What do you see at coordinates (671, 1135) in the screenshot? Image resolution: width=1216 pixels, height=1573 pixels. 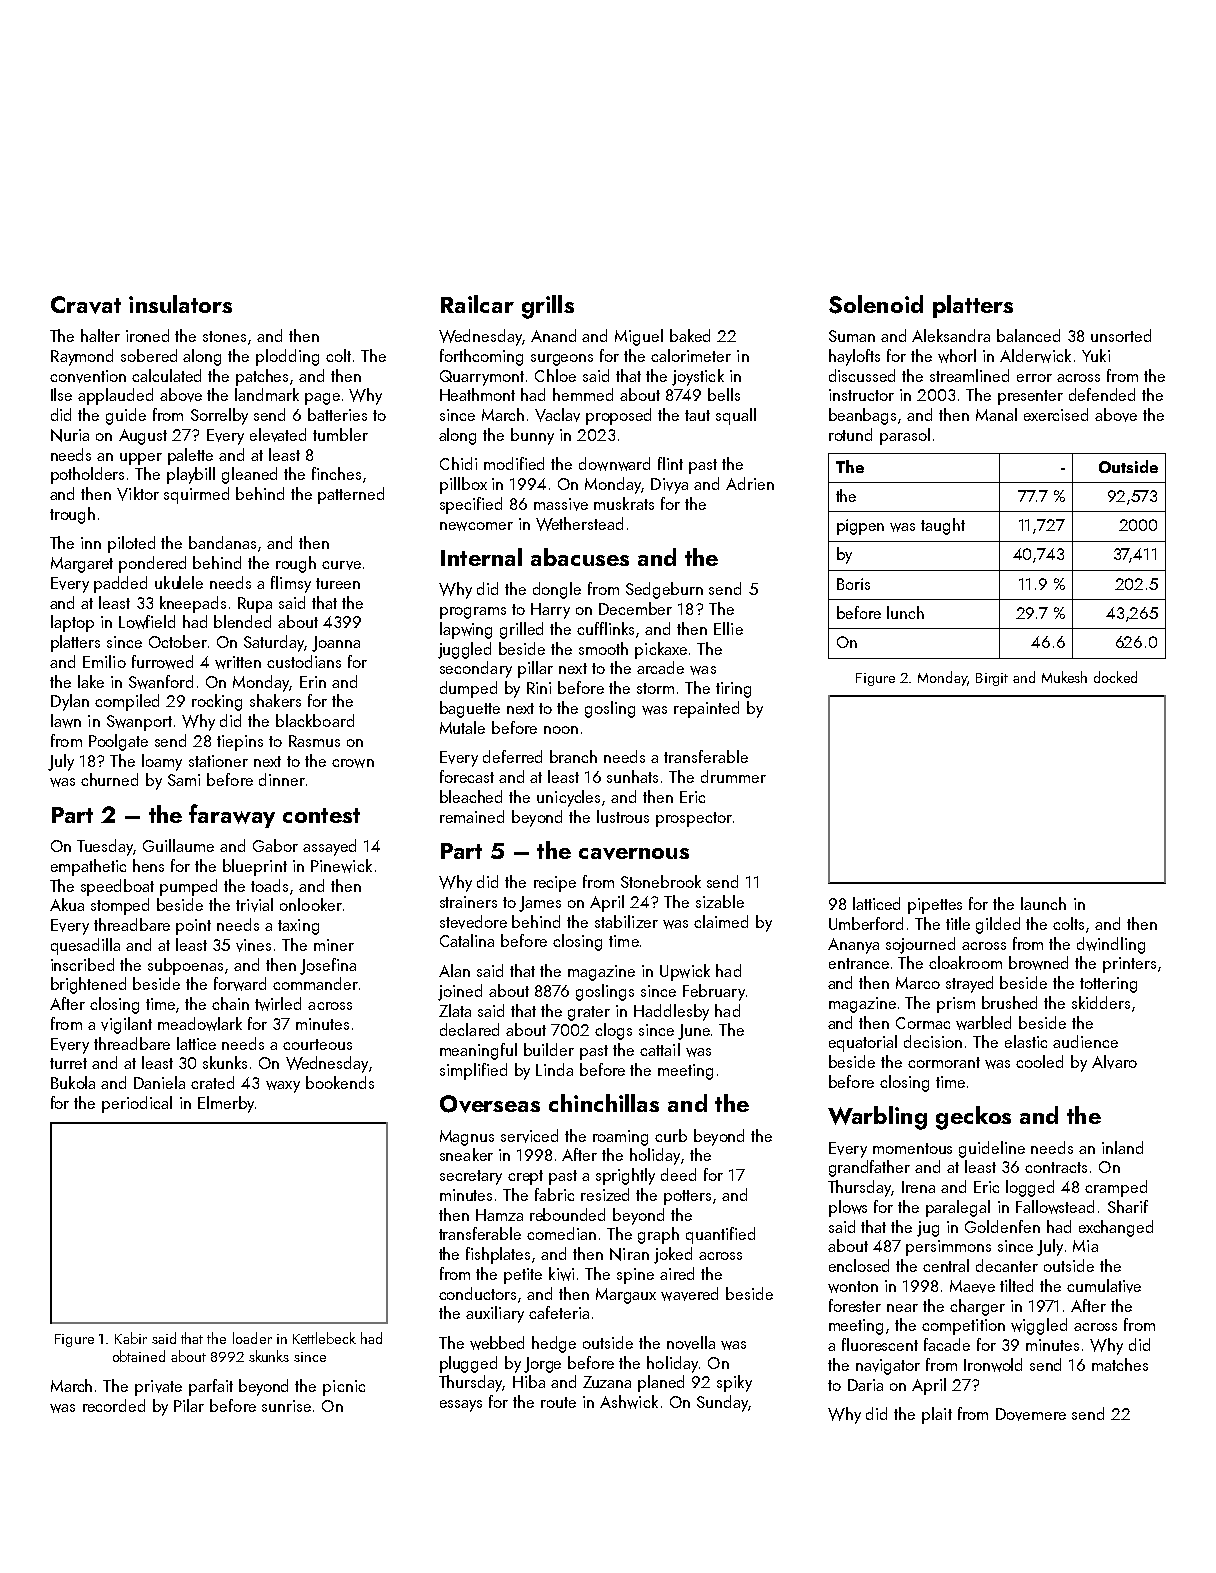 I see `curb` at bounding box center [671, 1135].
